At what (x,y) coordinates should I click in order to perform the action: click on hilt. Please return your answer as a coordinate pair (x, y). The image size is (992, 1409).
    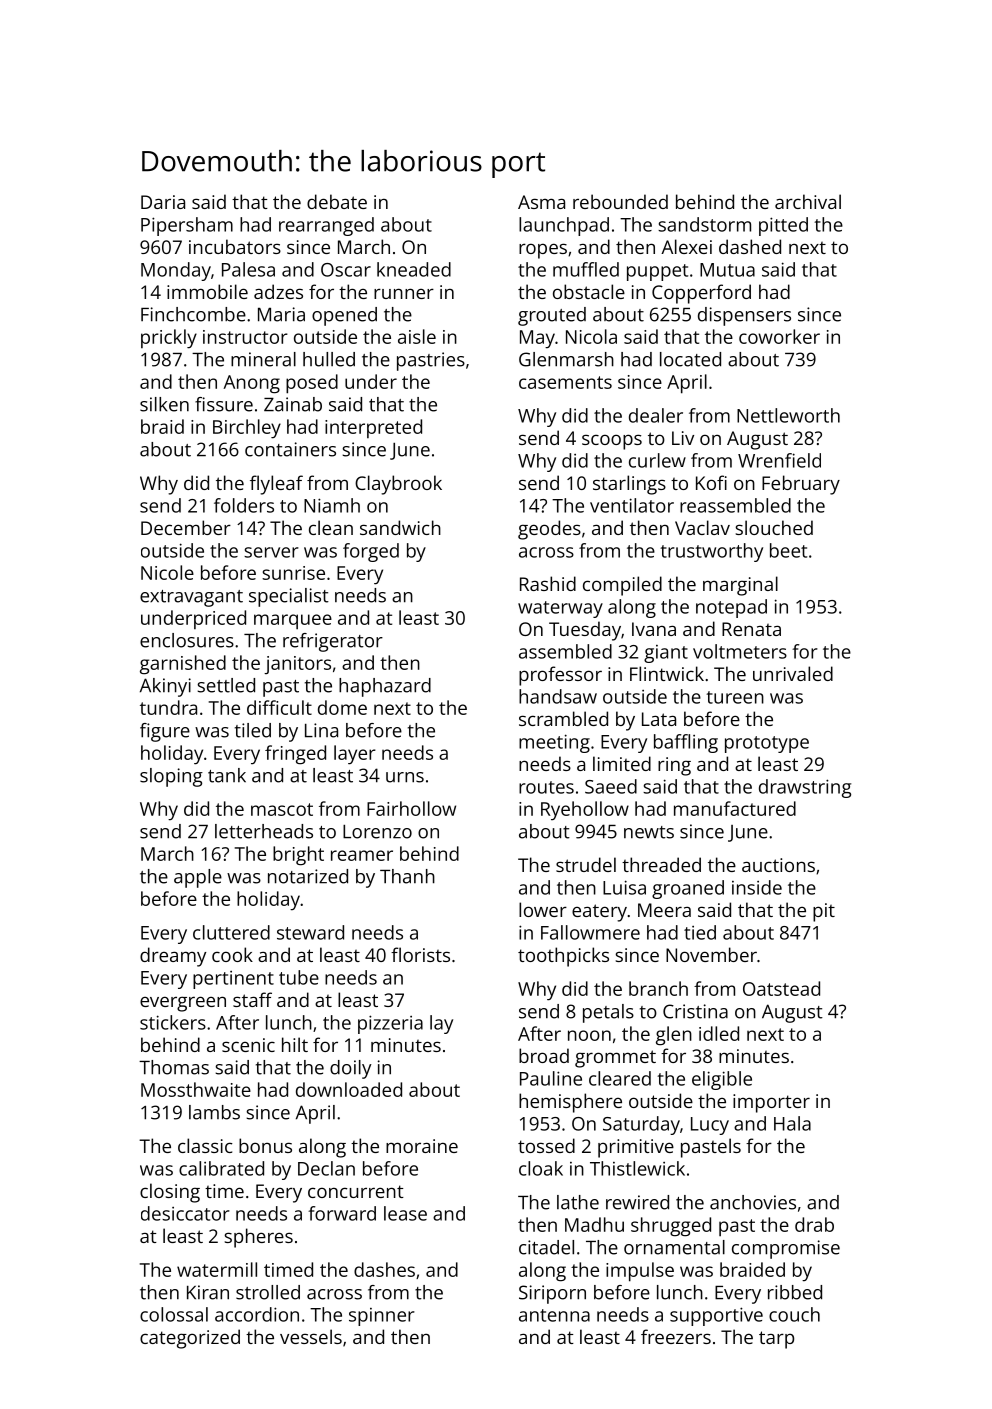
    Looking at the image, I should click on (295, 1044).
